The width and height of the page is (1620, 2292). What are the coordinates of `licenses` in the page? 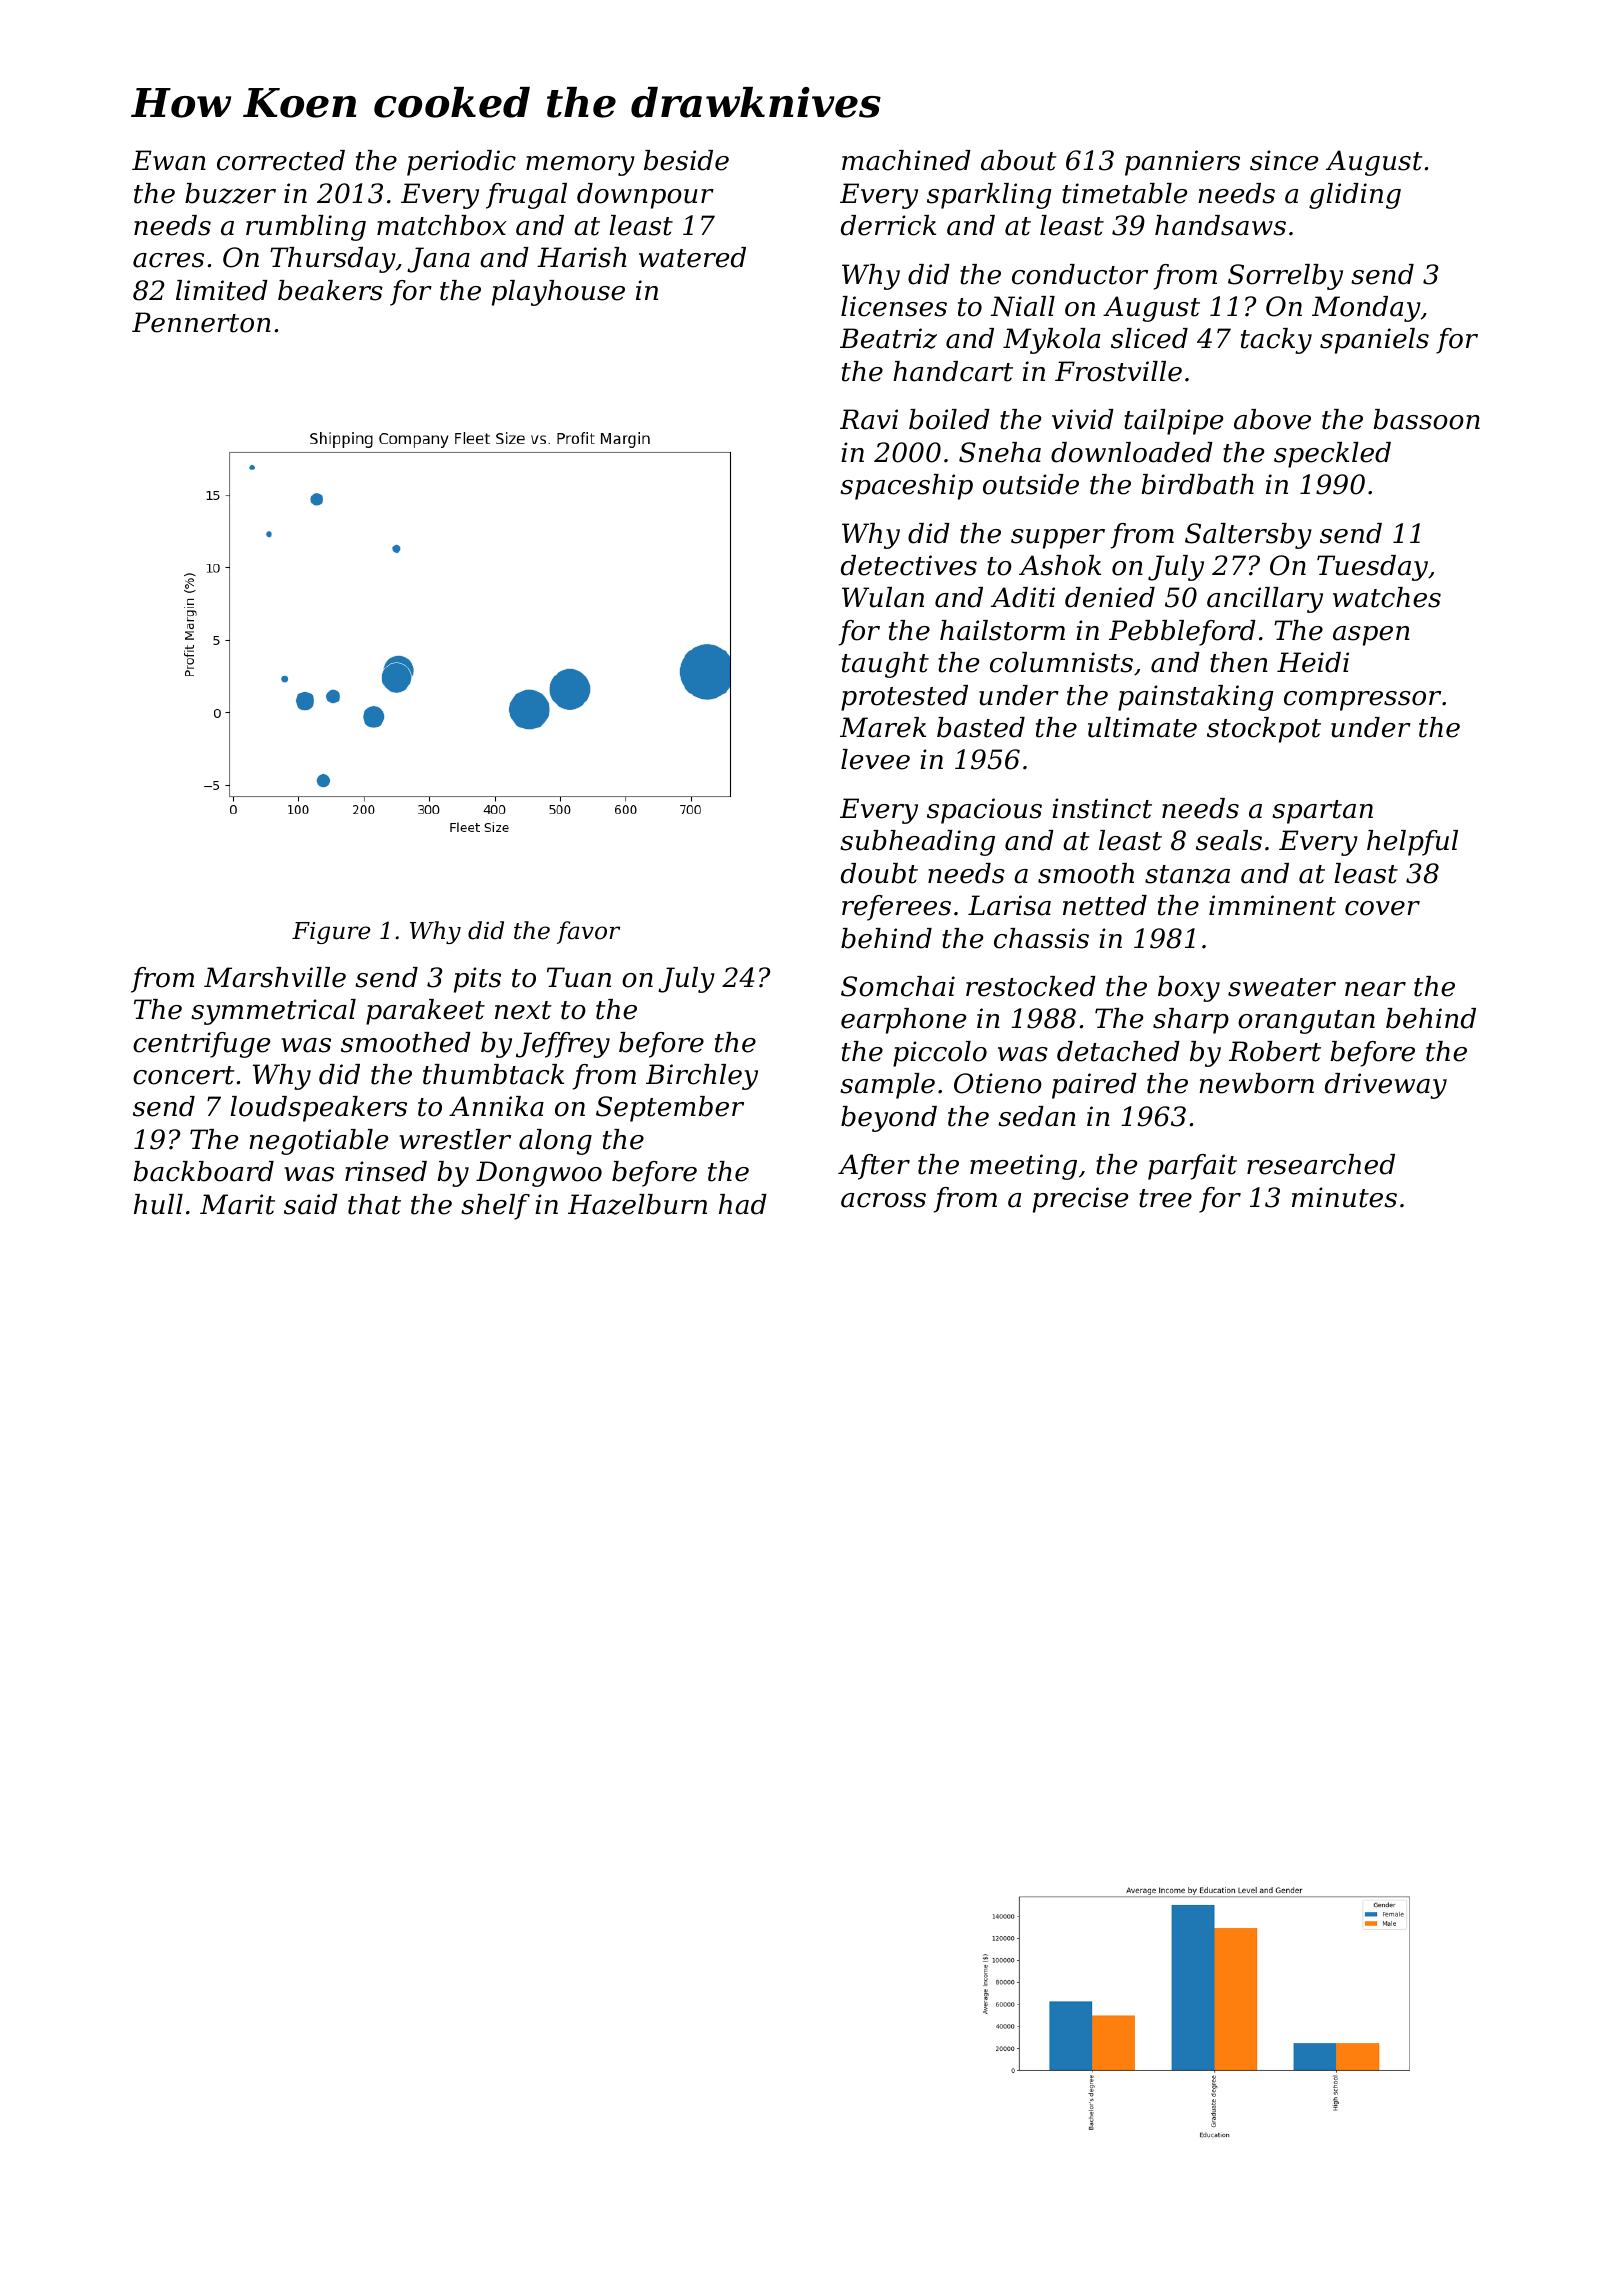 It's located at (894, 306).
